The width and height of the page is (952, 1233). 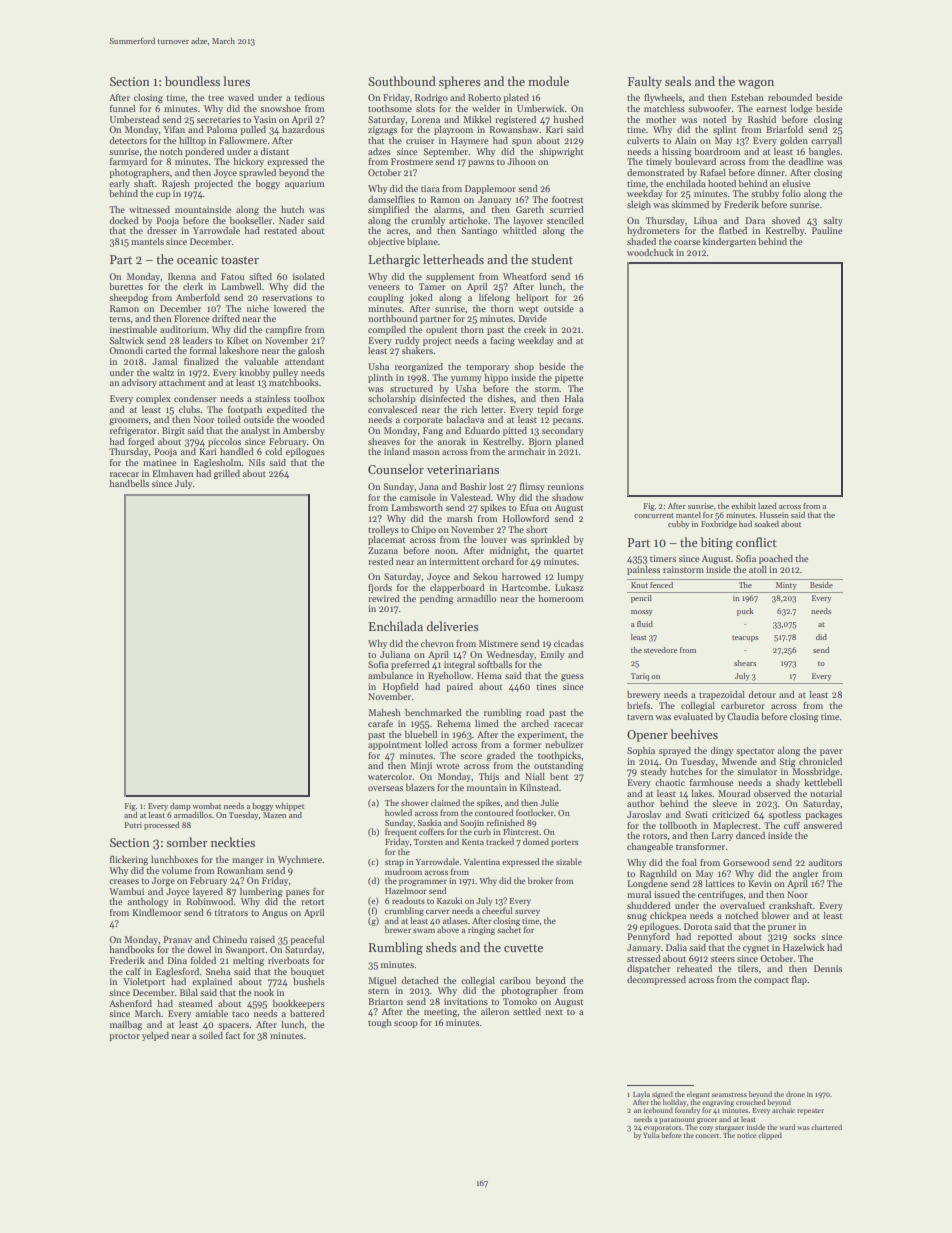 What do you see at coordinates (207, 806) in the page?
I see `wombat` at bounding box center [207, 806].
